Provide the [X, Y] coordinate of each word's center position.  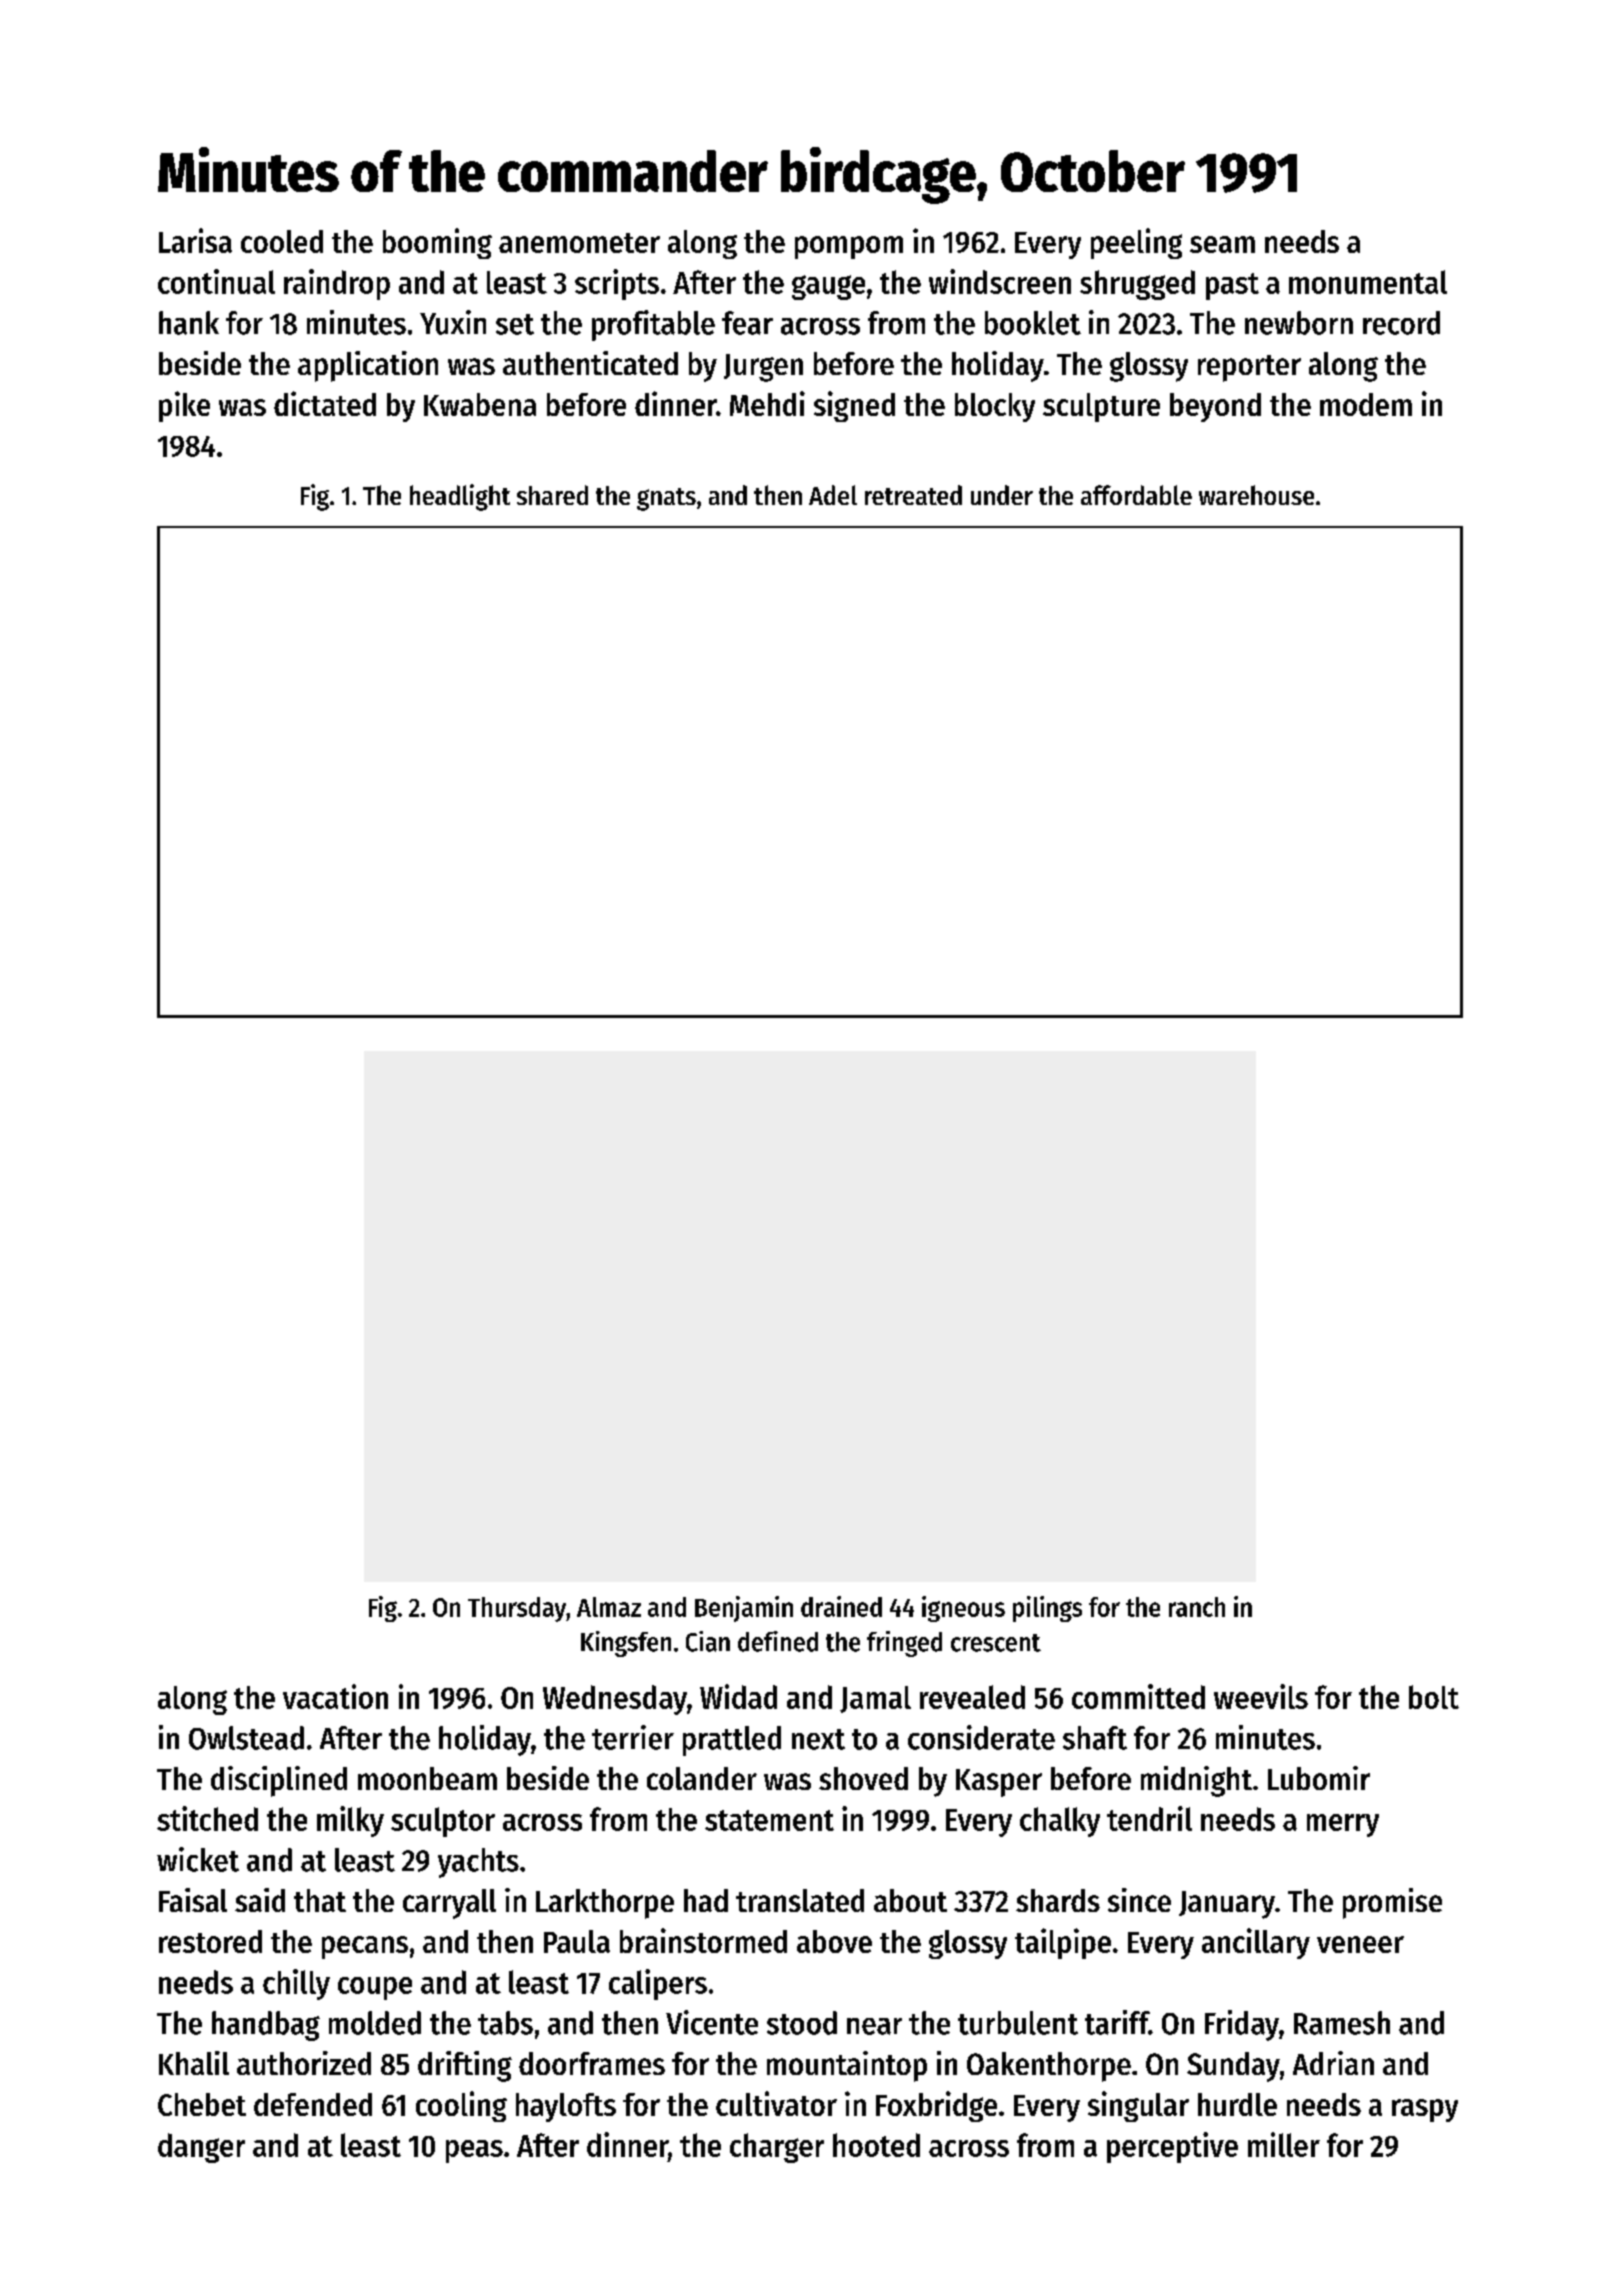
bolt [1434, 1697]
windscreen [1000, 281]
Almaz [609, 1607]
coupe [375, 1988]
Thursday [517, 1609]
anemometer [579, 243]
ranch [1197, 1607]
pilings [1047, 1609]
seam [1222, 244]
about [910, 1900]
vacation [335, 1696]
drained [841, 1606]
